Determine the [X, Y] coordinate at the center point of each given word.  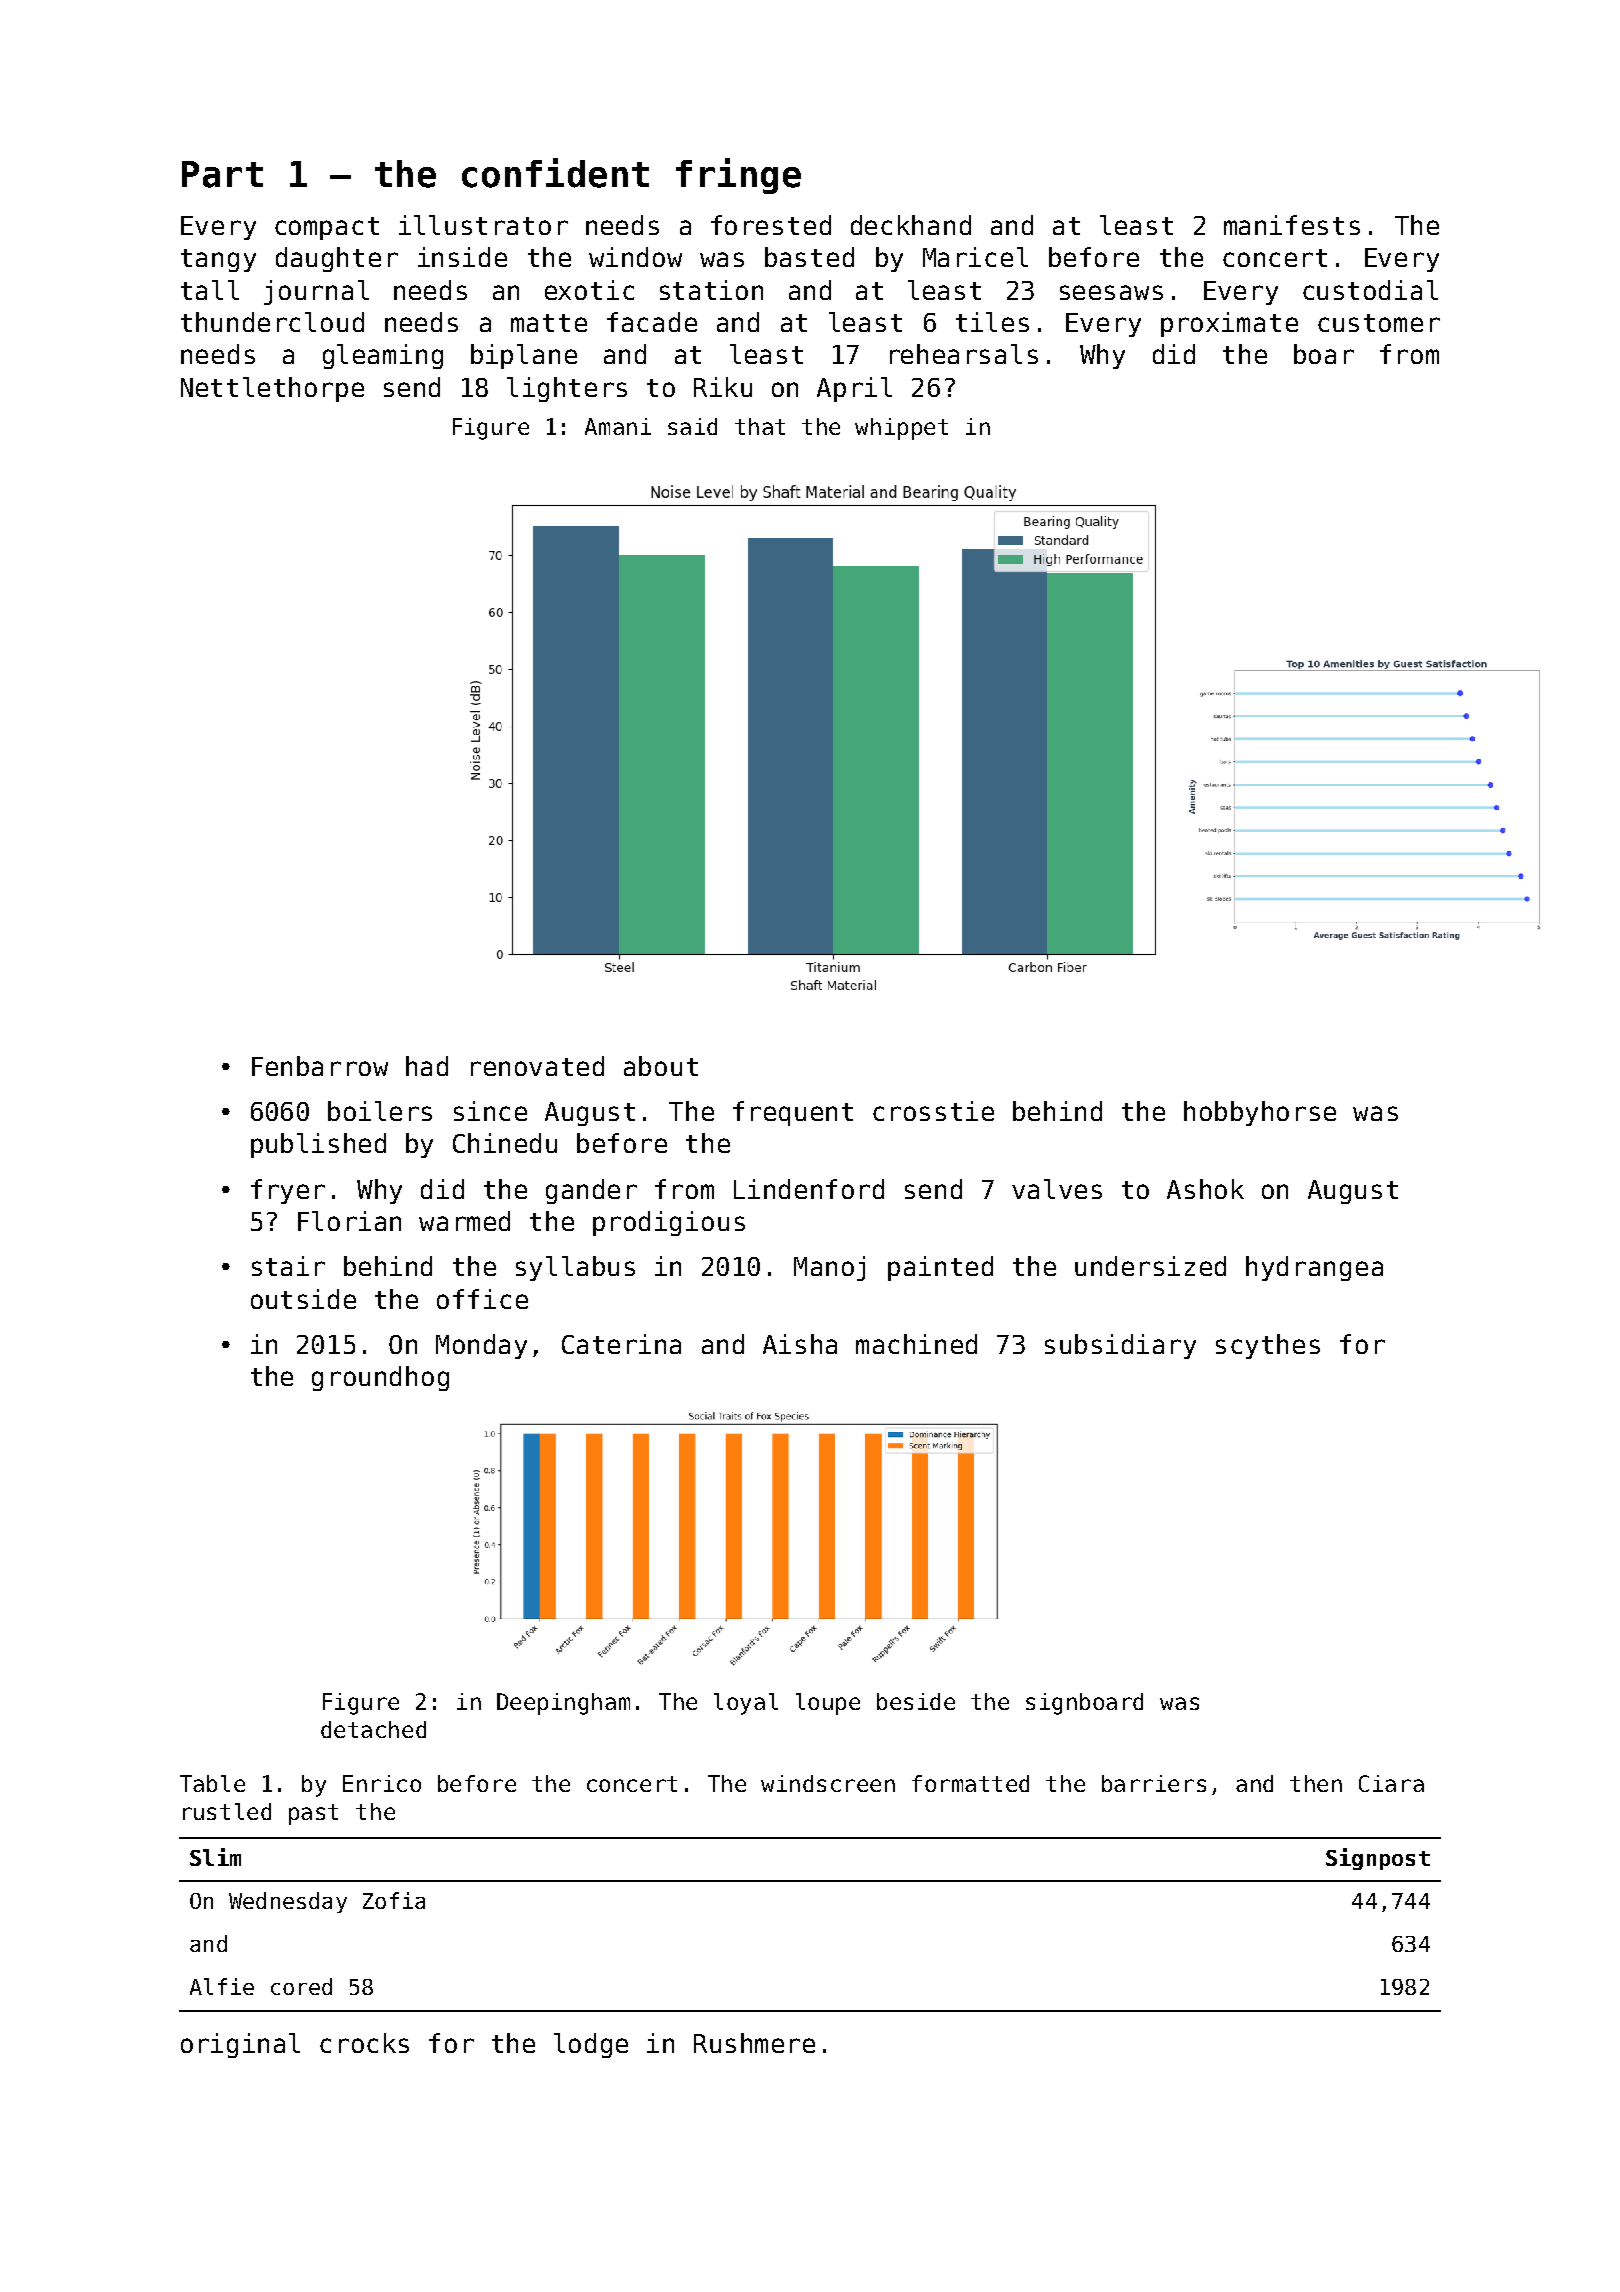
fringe [738, 176]
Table [212, 1783]
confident [555, 173]
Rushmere [754, 2043]
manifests [1292, 225]
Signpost [1378, 1859]
